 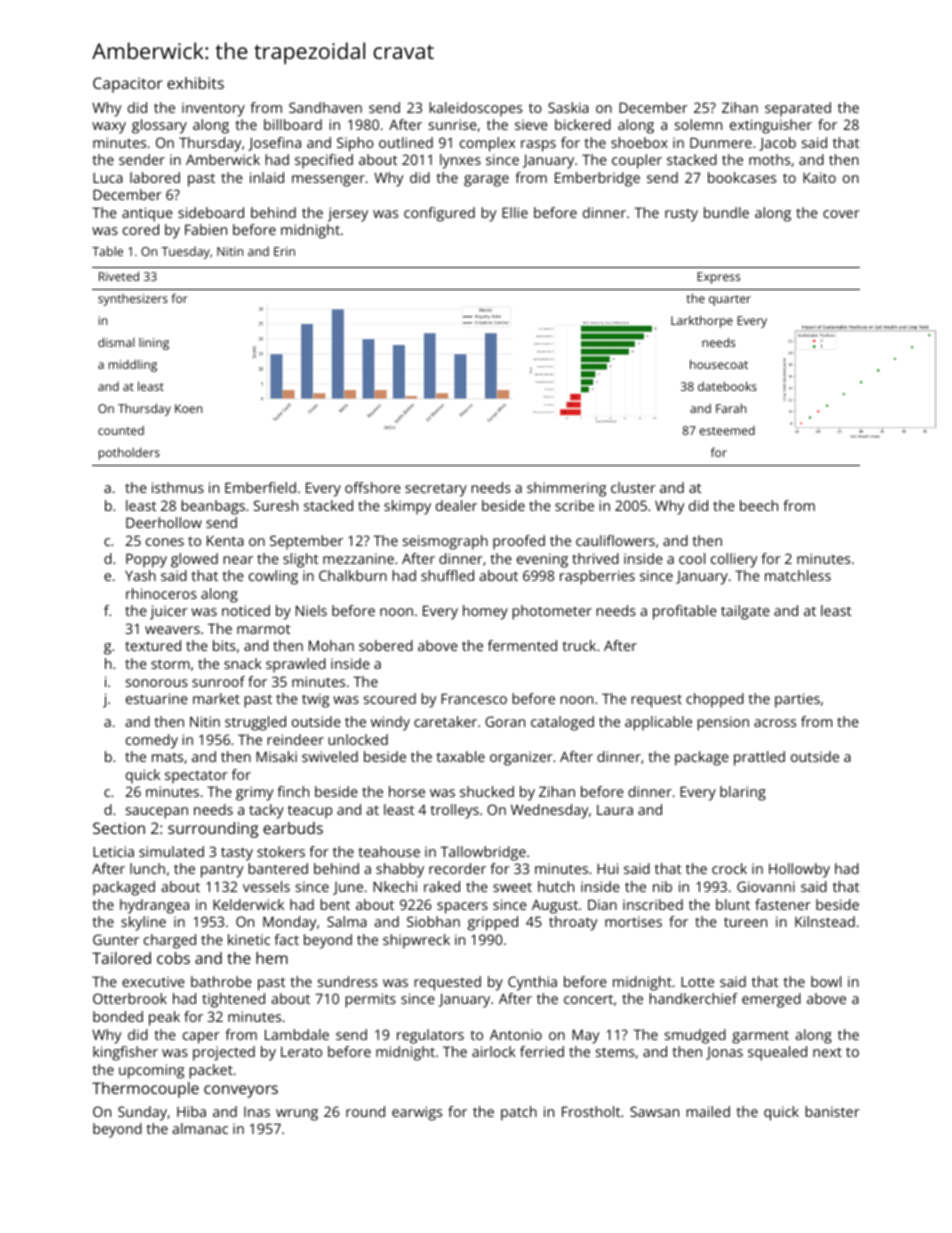 What do you see at coordinates (133, 365) in the page?
I see `middling` at bounding box center [133, 365].
